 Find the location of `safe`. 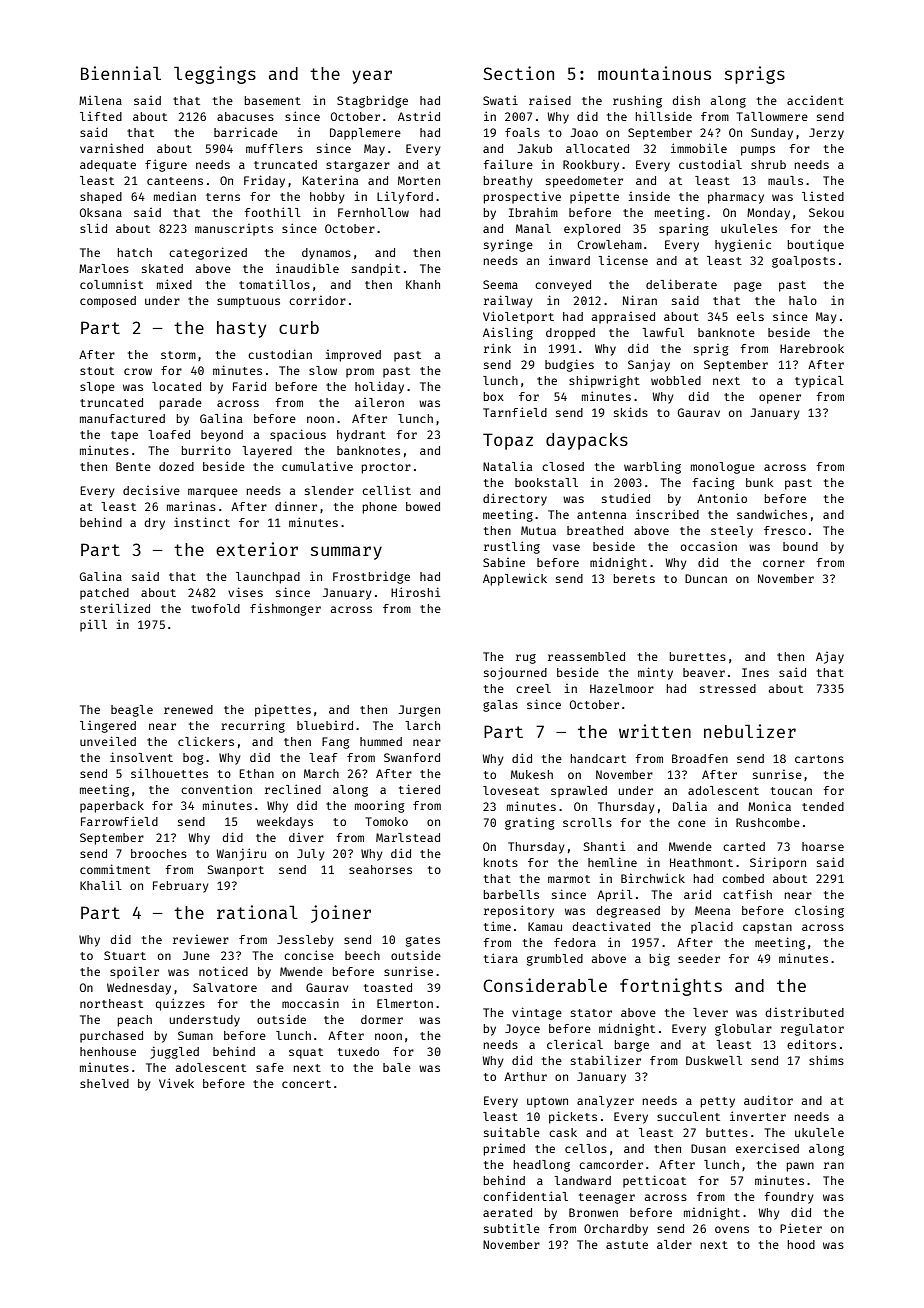

safe is located at coordinates (270, 1067).
